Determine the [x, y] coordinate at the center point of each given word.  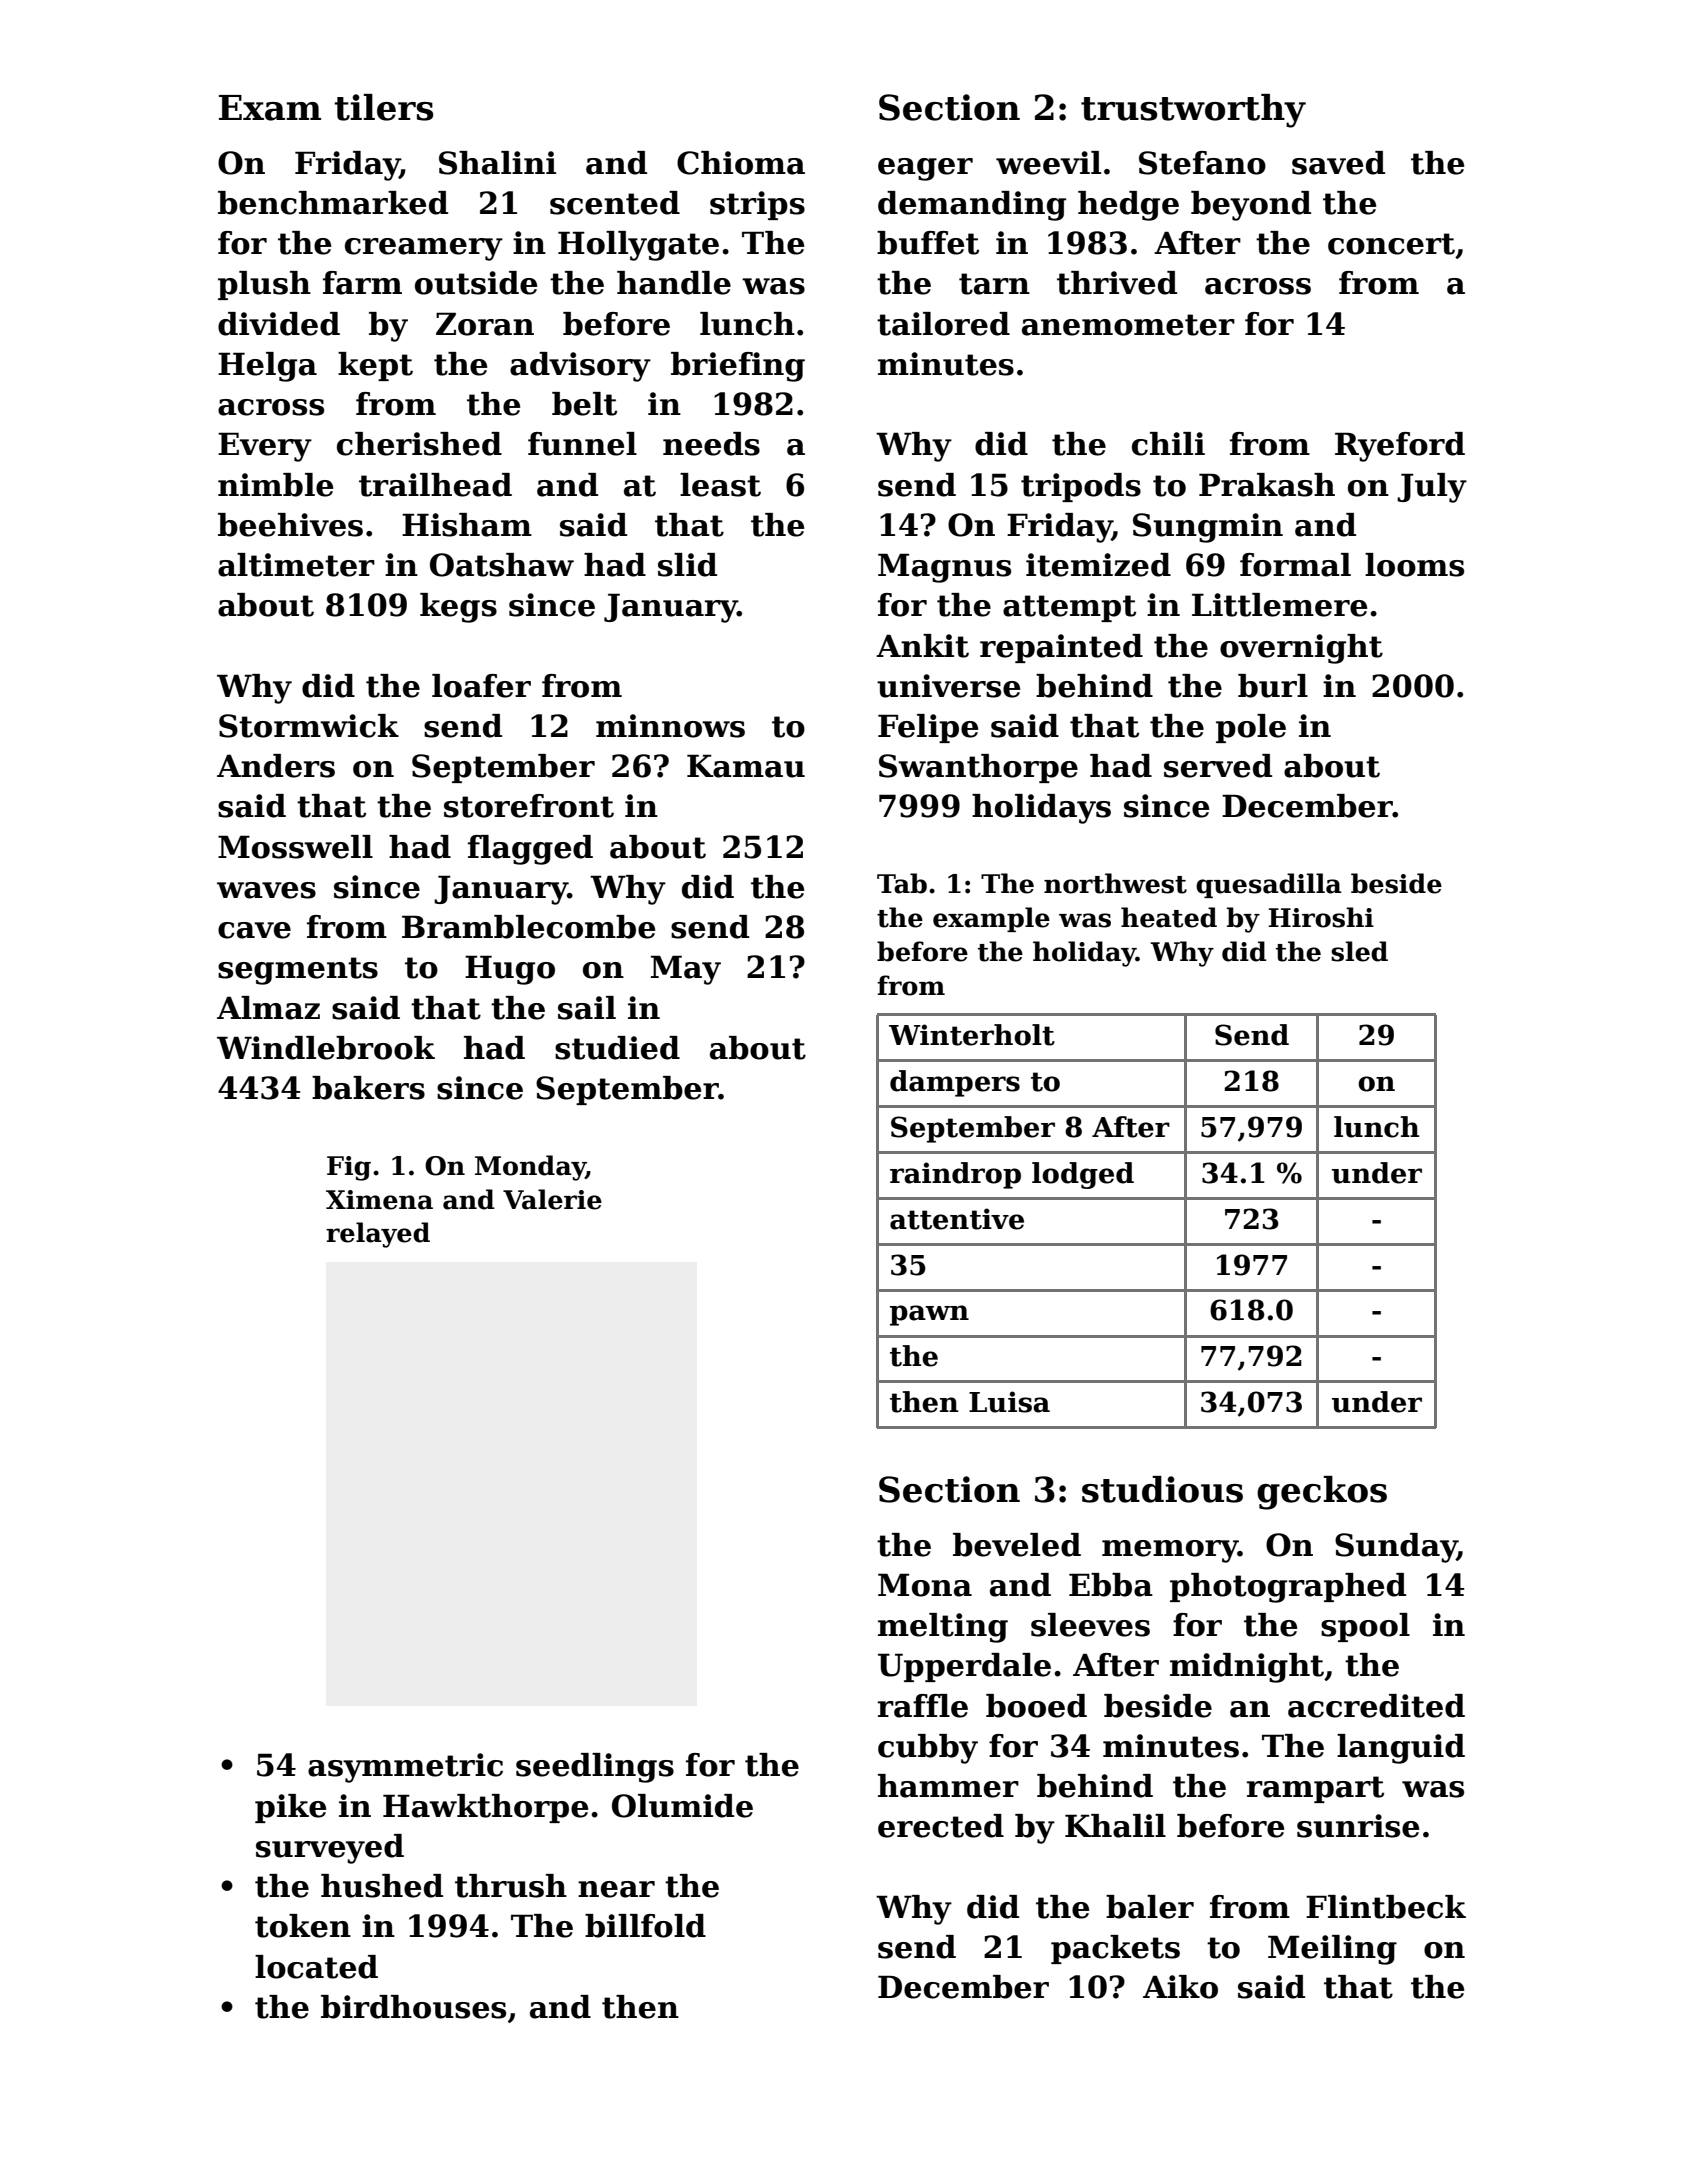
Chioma [741, 163]
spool [1365, 1627]
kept [375, 366]
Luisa [1009, 1402]
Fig [349, 1168]
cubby [928, 1749]
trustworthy [1193, 111]
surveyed [330, 1849]
